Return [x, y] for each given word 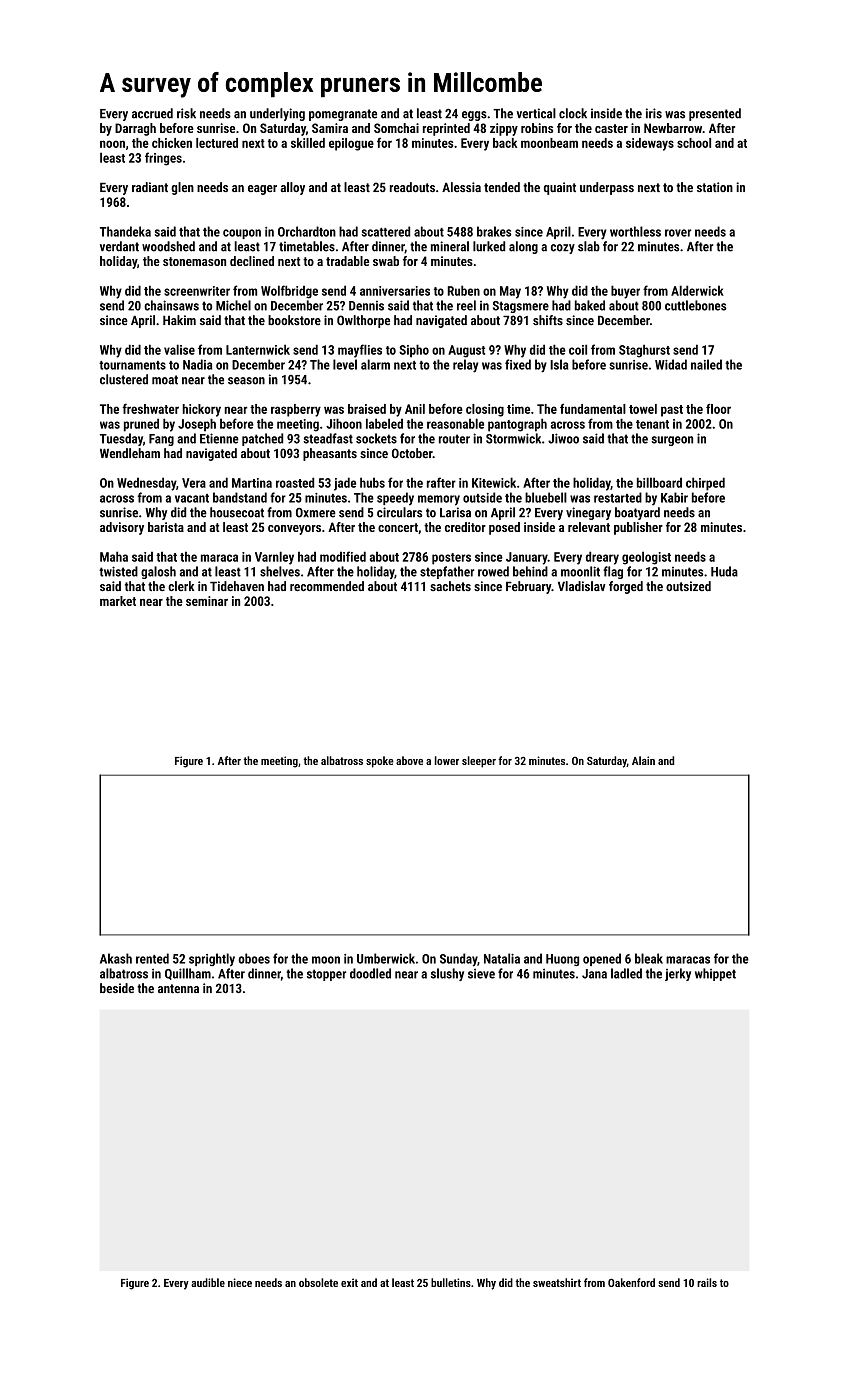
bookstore [294, 320]
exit [349, 1282]
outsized [688, 586]
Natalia [502, 958]
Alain [643, 760]
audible [208, 1282]
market [118, 601]
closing [485, 410]
